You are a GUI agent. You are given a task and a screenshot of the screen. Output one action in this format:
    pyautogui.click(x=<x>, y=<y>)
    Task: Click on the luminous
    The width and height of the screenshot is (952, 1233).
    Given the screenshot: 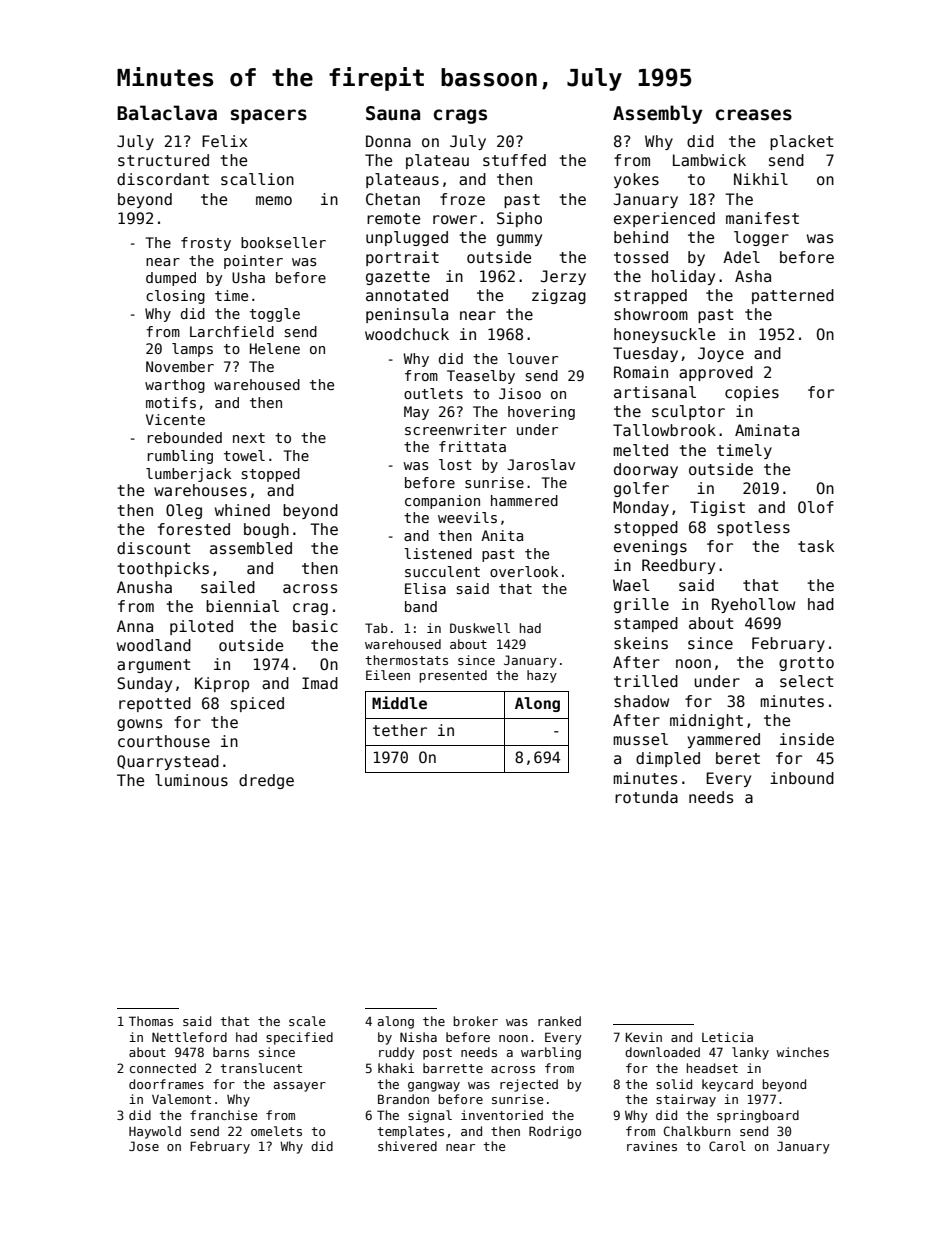 What is the action you would take?
    pyautogui.click(x=191, y=780)
